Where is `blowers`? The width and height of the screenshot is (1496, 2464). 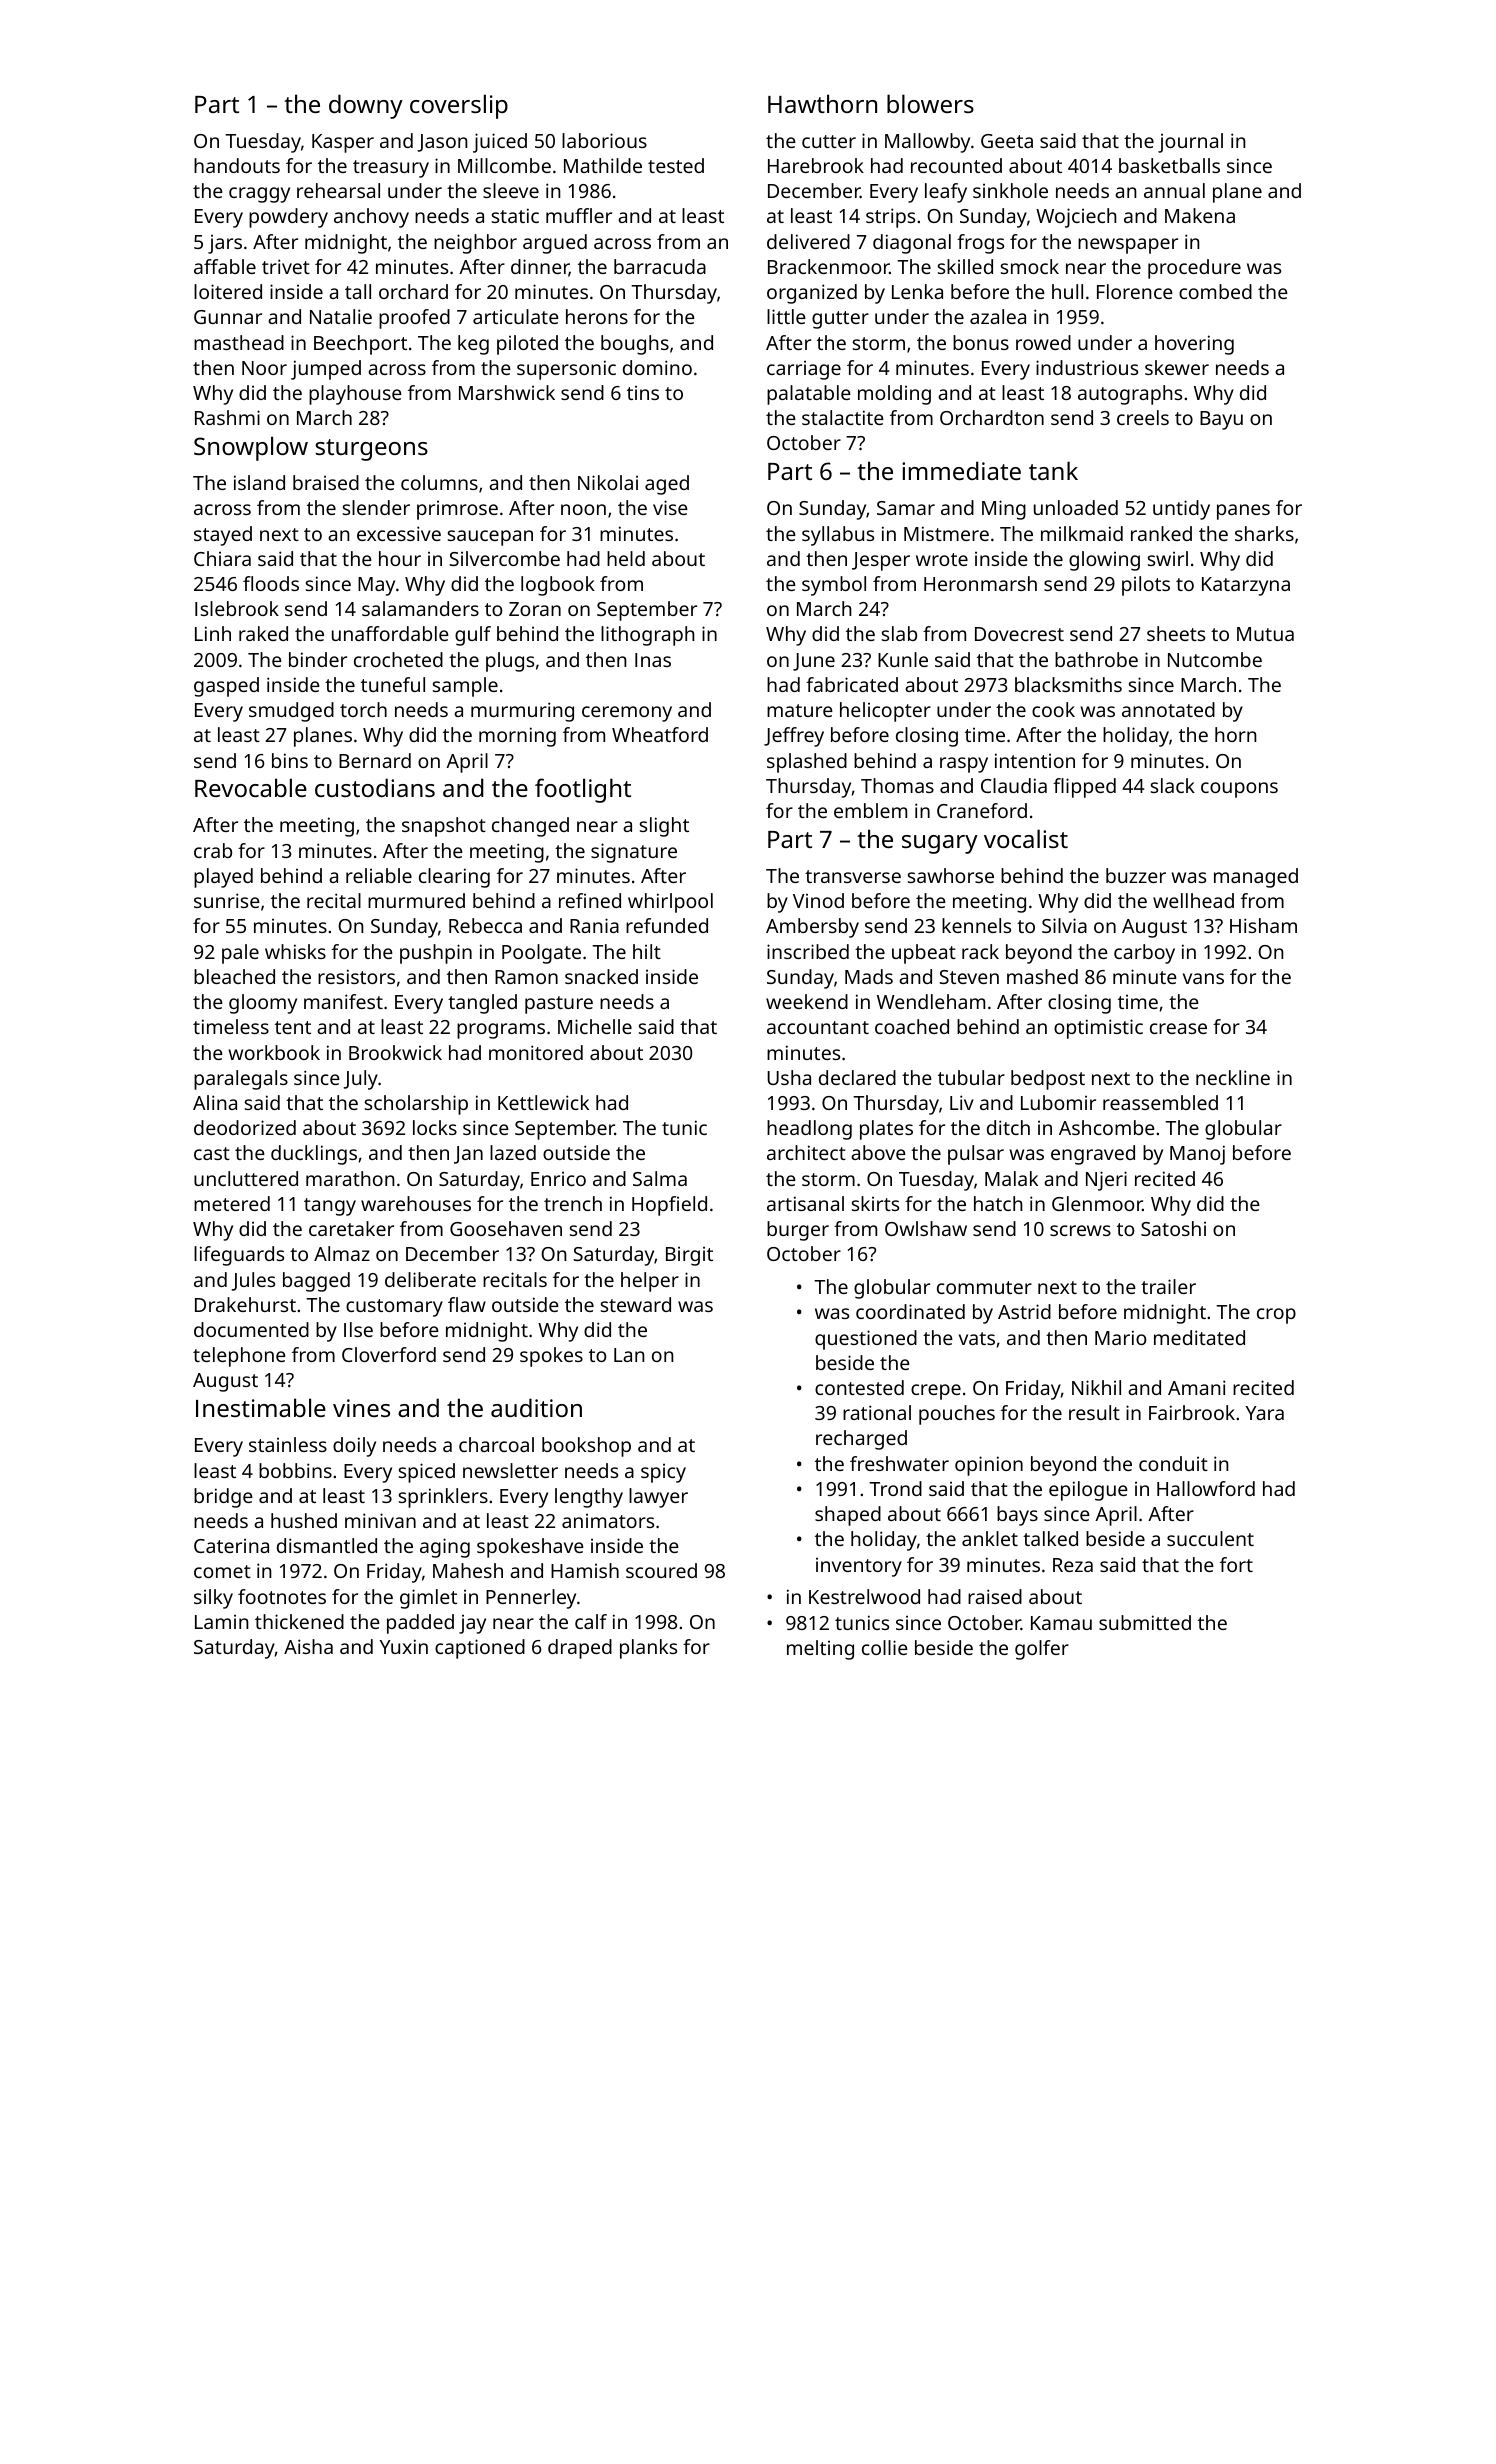 blowers is located at coordinates (930, 103).
